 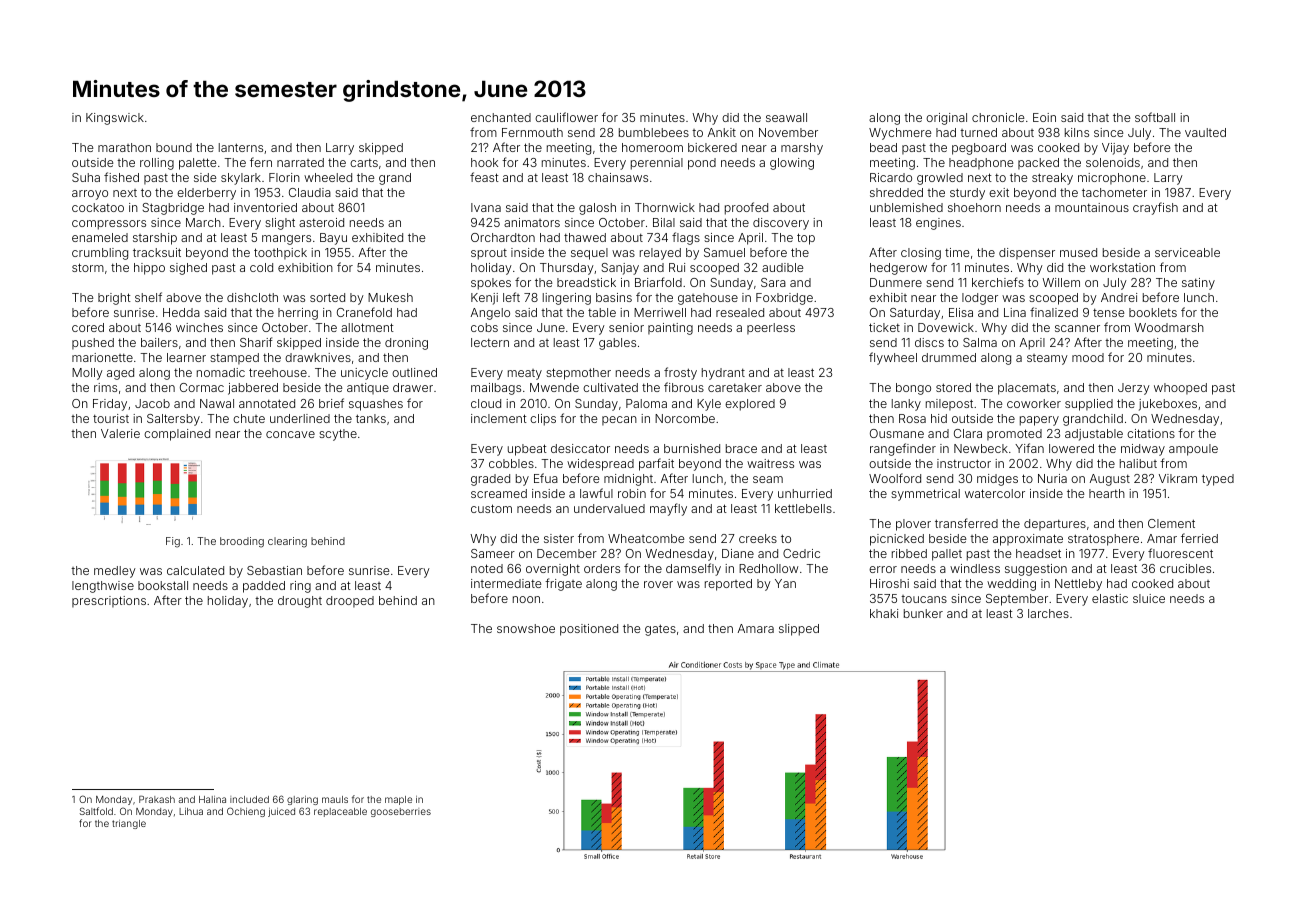 I want to click on symmetrical, so click(x=925, y=495).
